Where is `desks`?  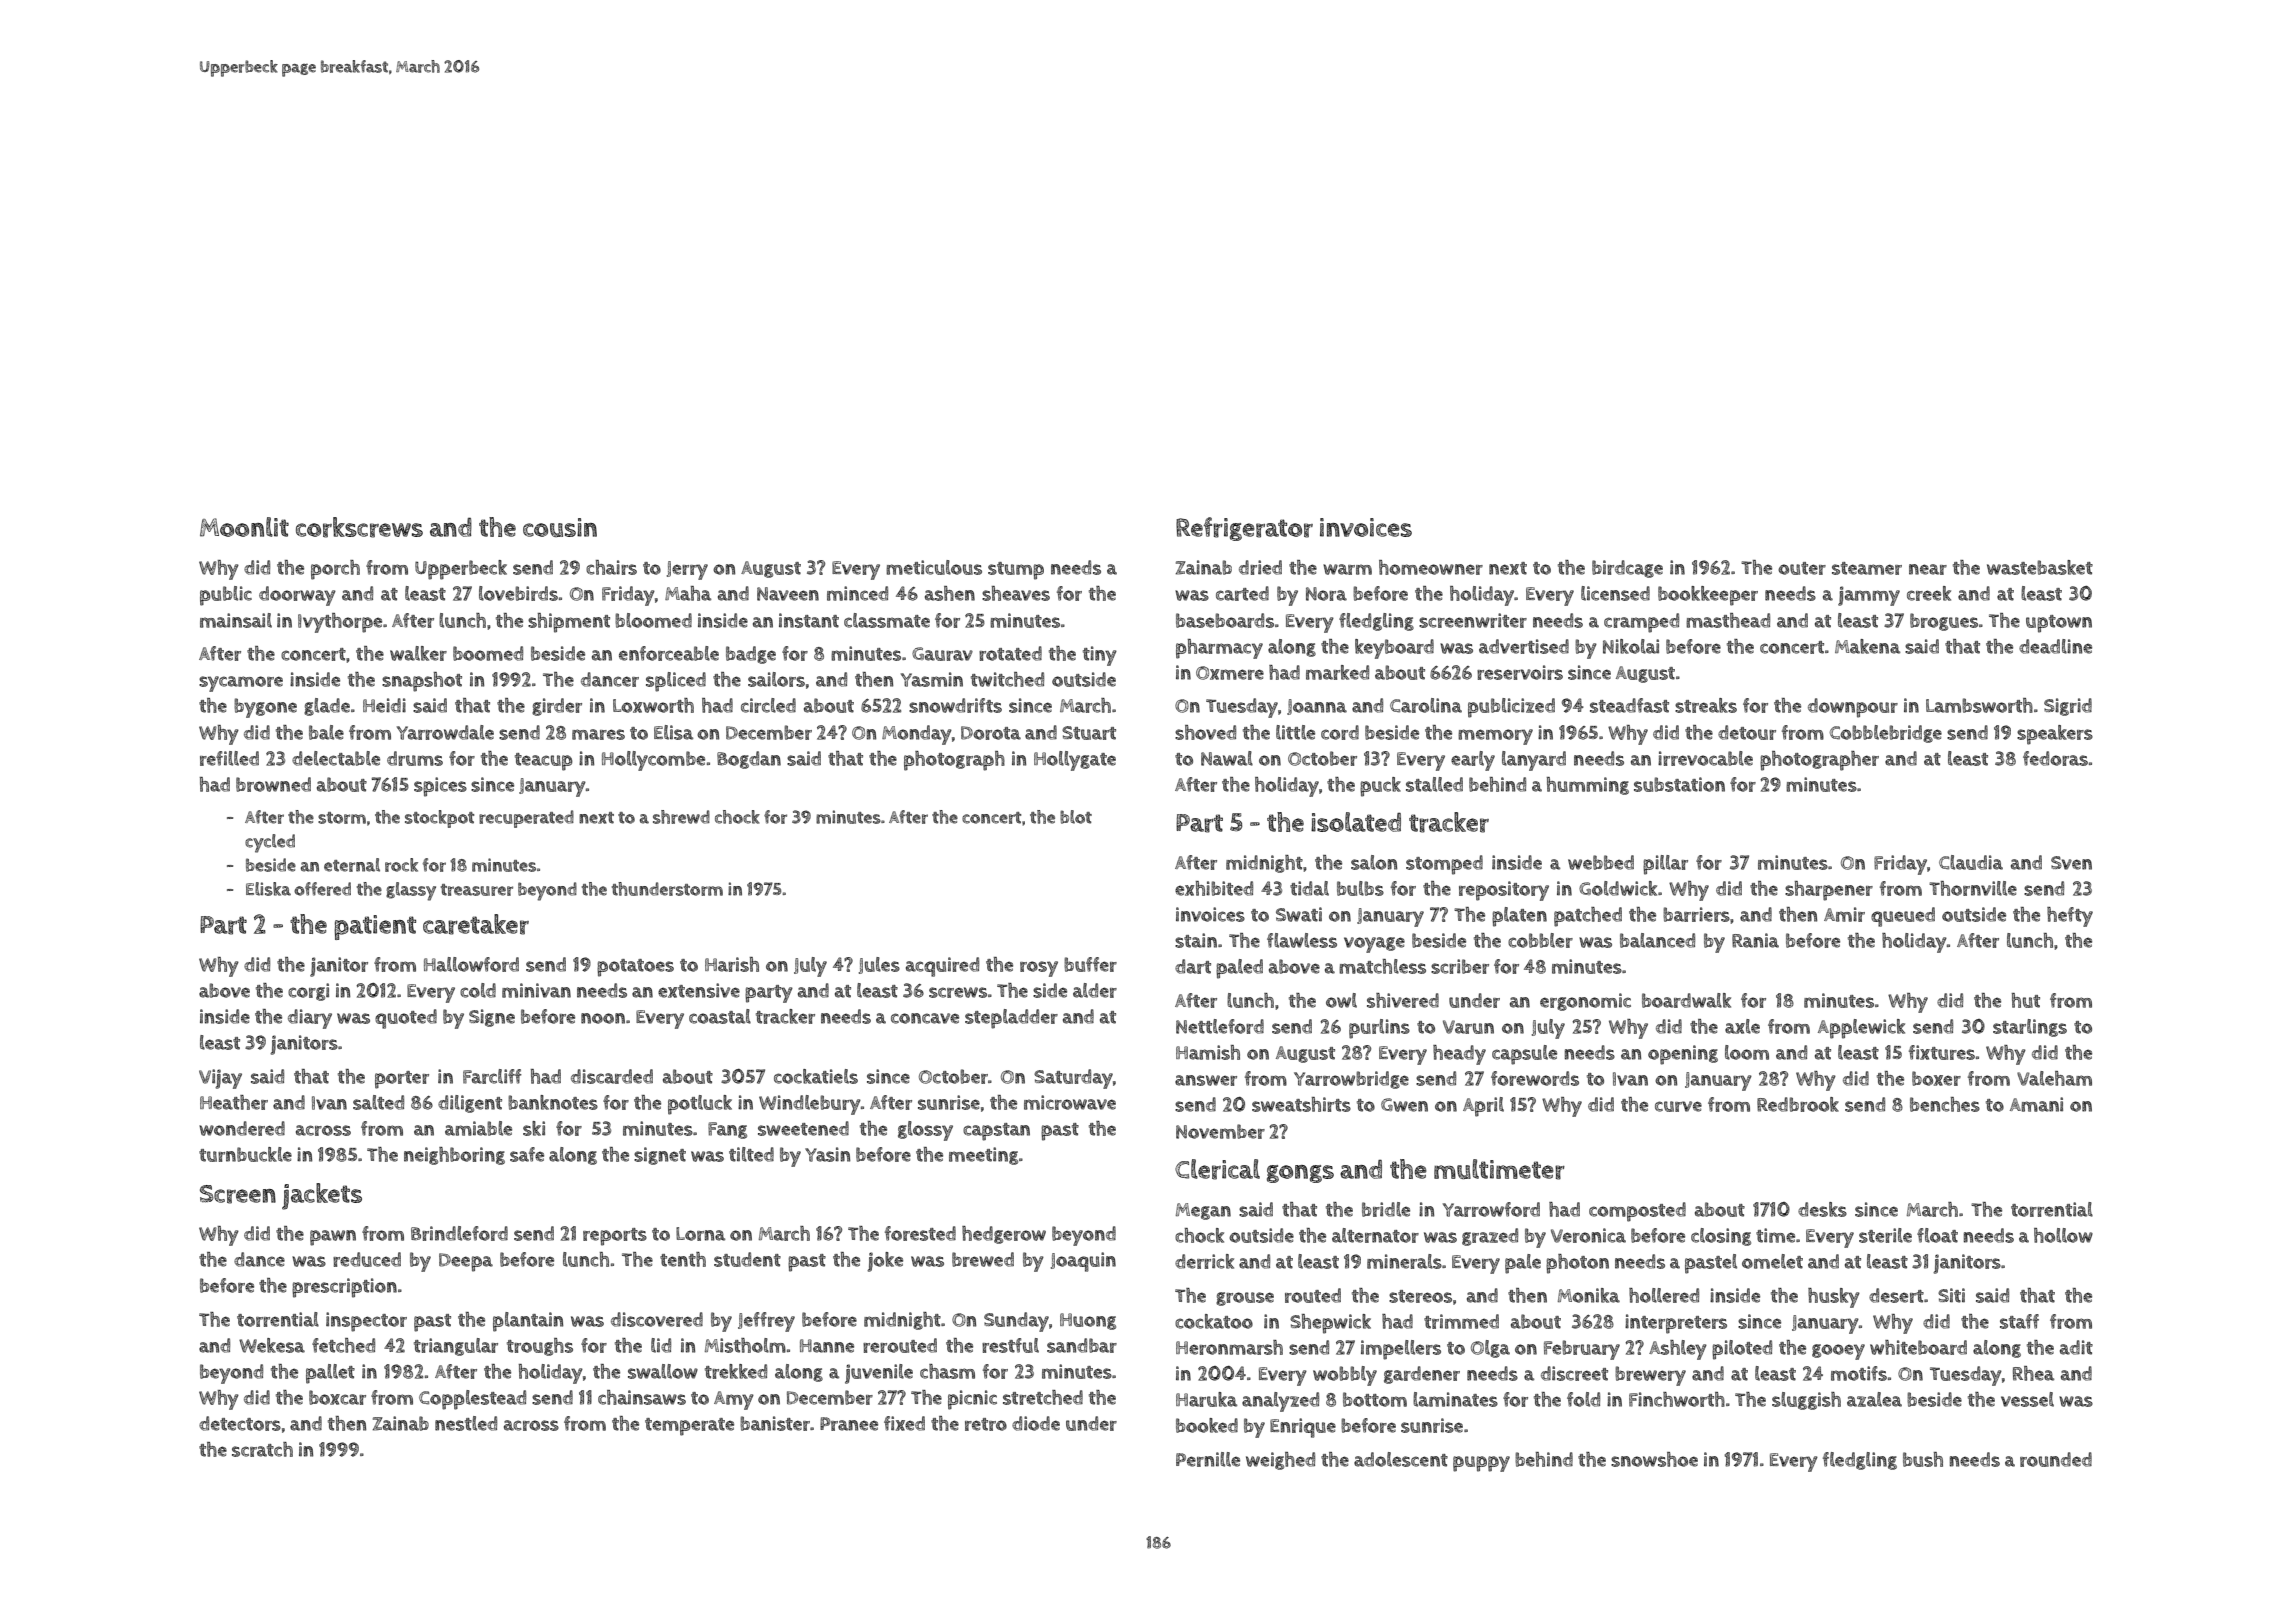 desks is located at coordinates (1822, 1209).
